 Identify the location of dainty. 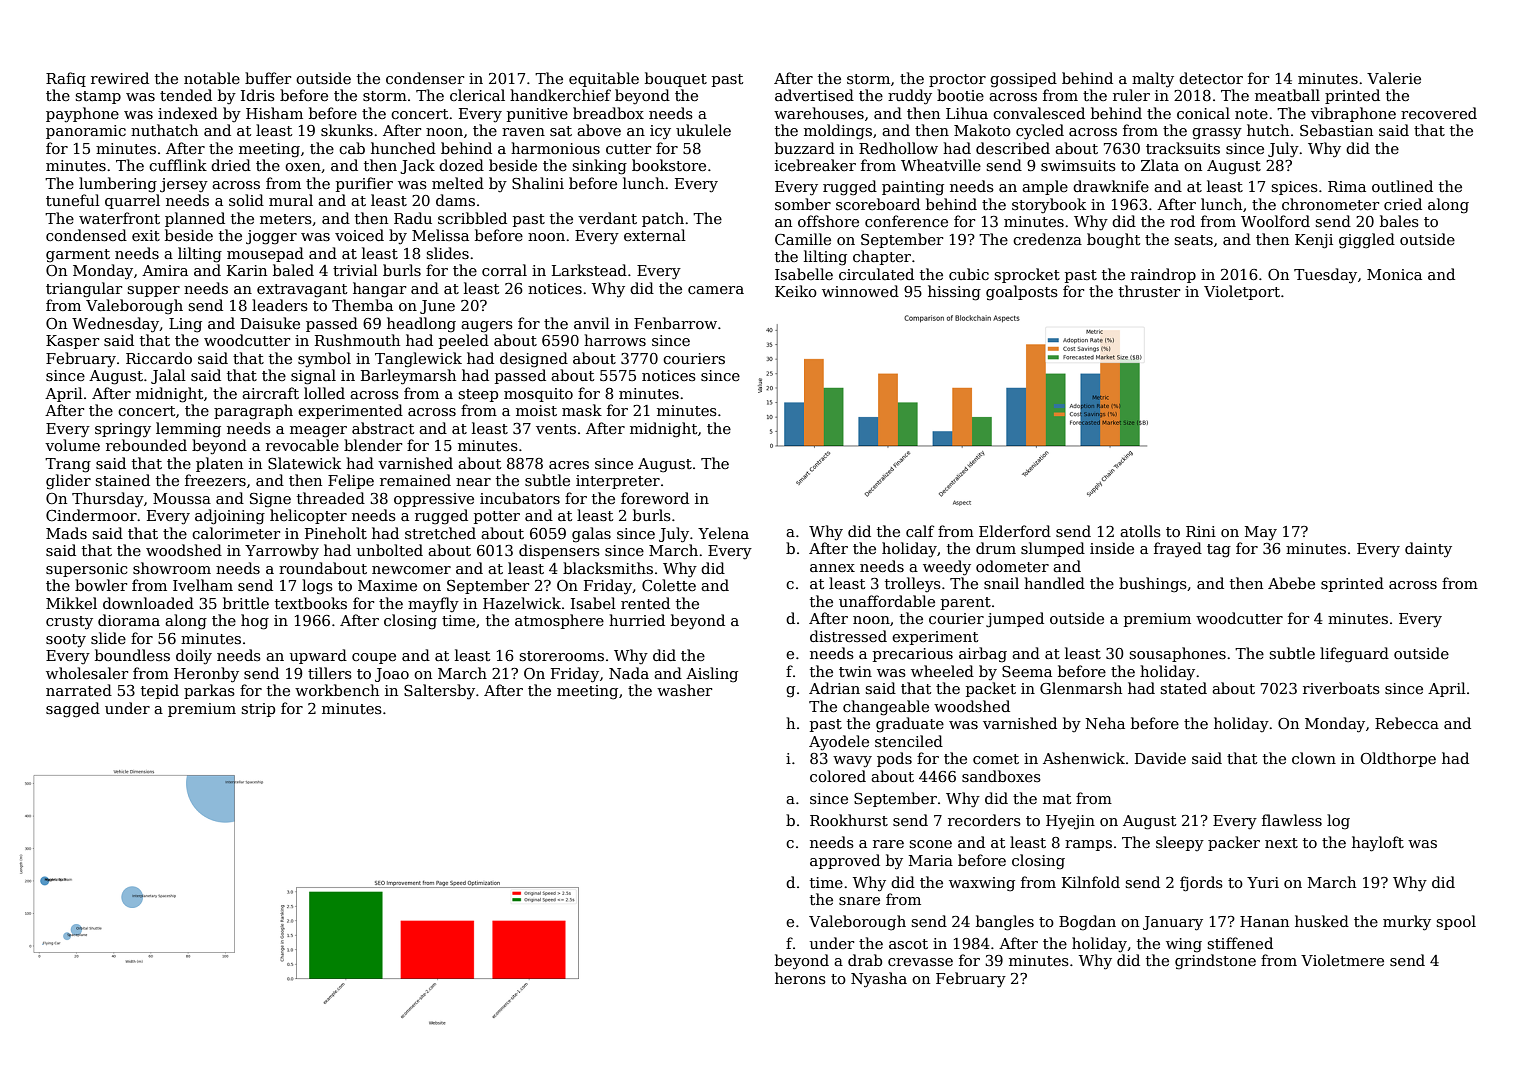
(1428, 550).
